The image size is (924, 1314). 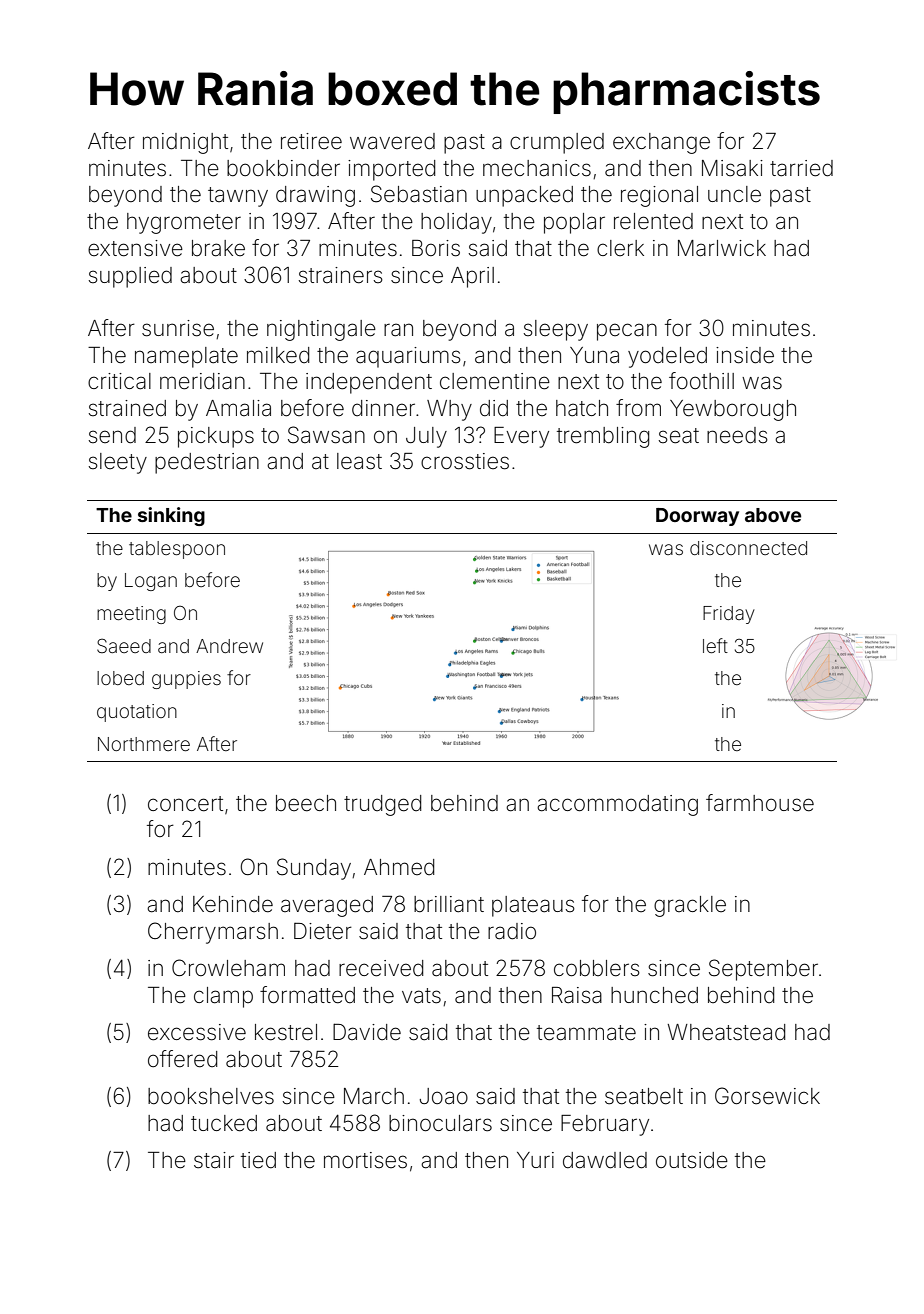 I want to click on trudged, so click(x=382, y=805).
